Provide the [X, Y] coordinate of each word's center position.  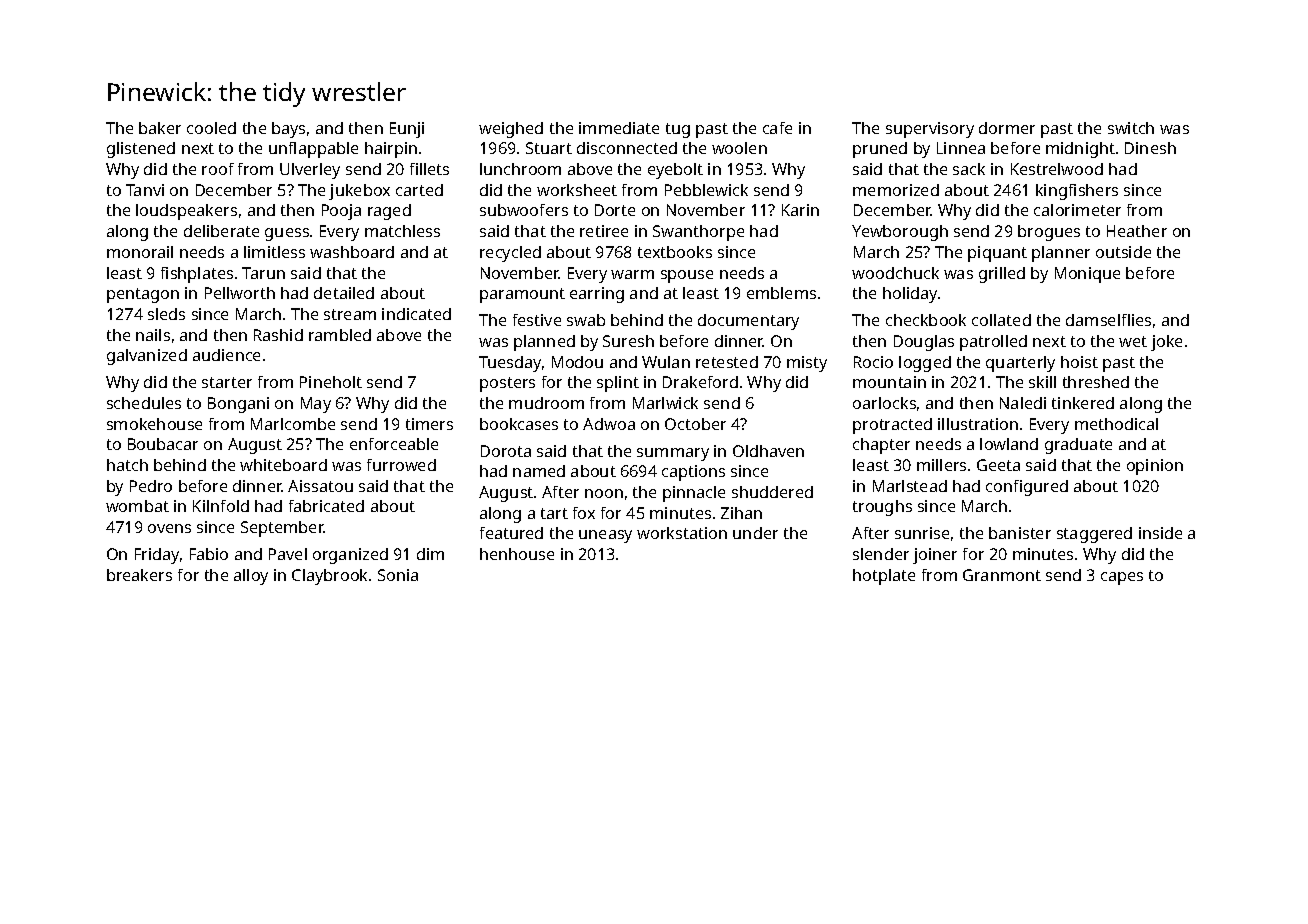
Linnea [961, 148]
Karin [800, 210]
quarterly [1020, 364]
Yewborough [900, 233]
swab [586, 320]
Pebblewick [706, 190]
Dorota [506, 451]
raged [389, 212]
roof [218, 169]
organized [350, 556]
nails [153, 335]
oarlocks [884, 403]
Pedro [151, 486]
